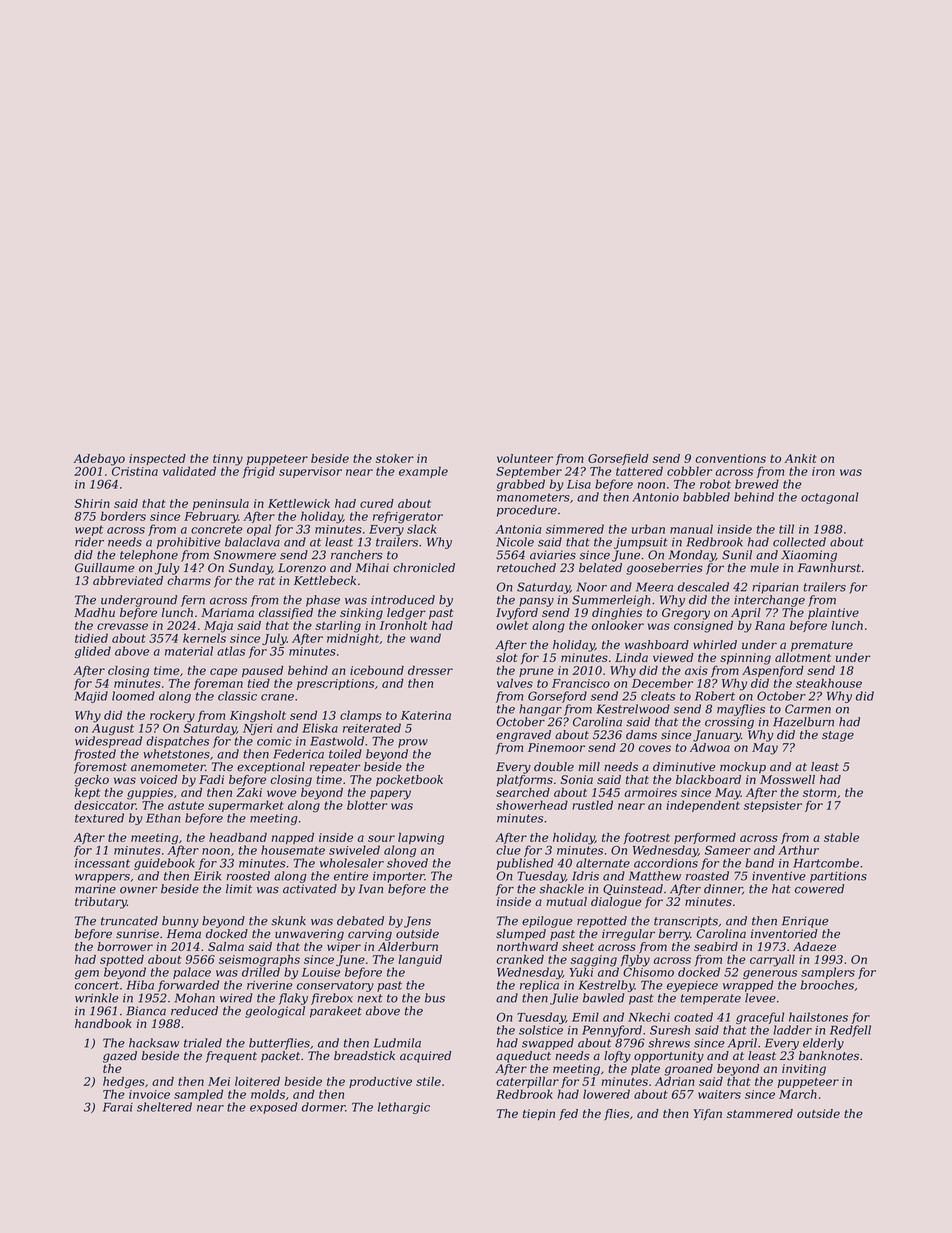 The image size is (952, 1233). What do you see at coordinates (413, 743) in the document?
I see `prow` at bounding box center [413, 743].
